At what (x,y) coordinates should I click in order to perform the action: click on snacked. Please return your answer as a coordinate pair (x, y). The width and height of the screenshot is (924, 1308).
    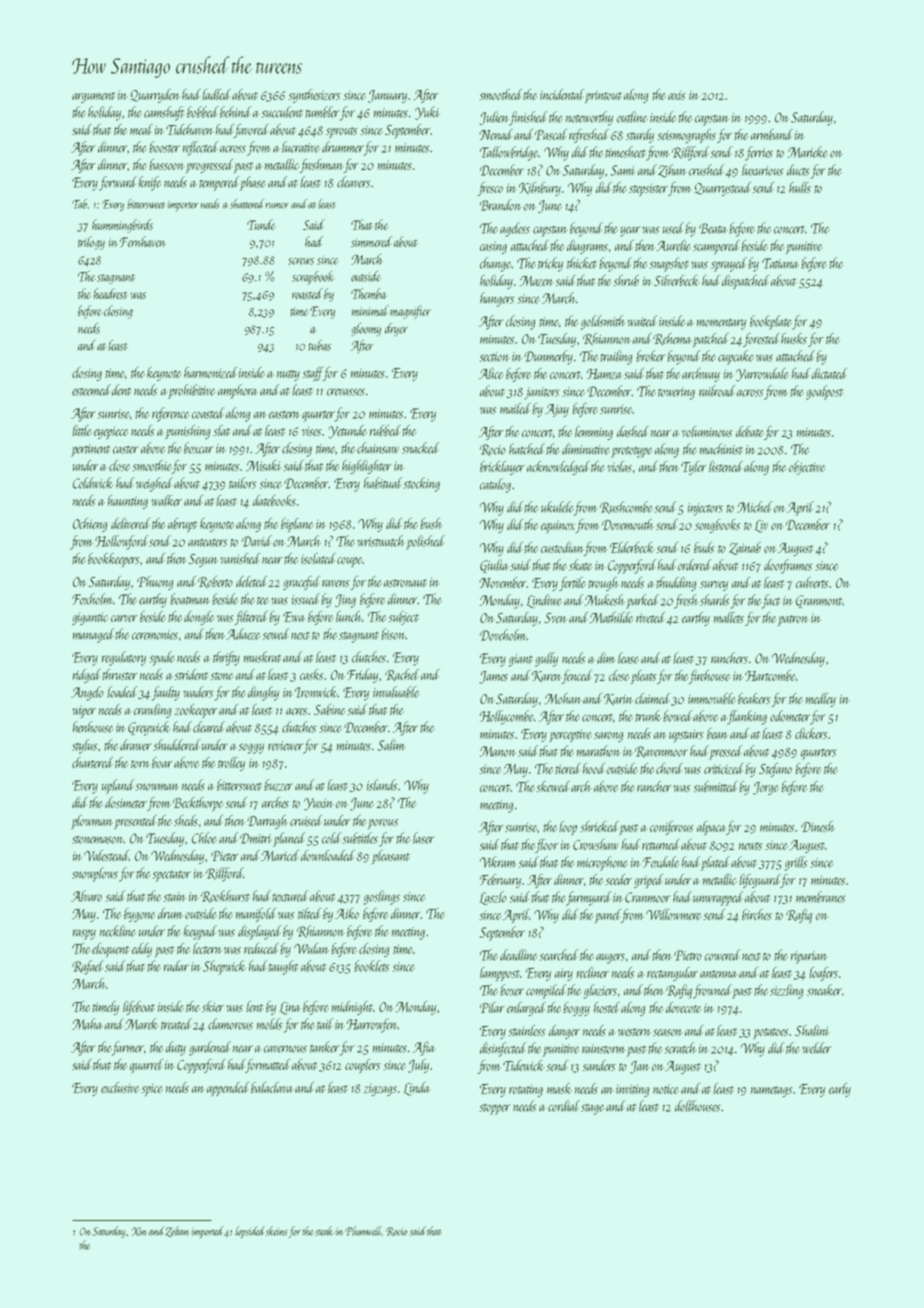
    Looking at the image, I should click on (420, 448).
